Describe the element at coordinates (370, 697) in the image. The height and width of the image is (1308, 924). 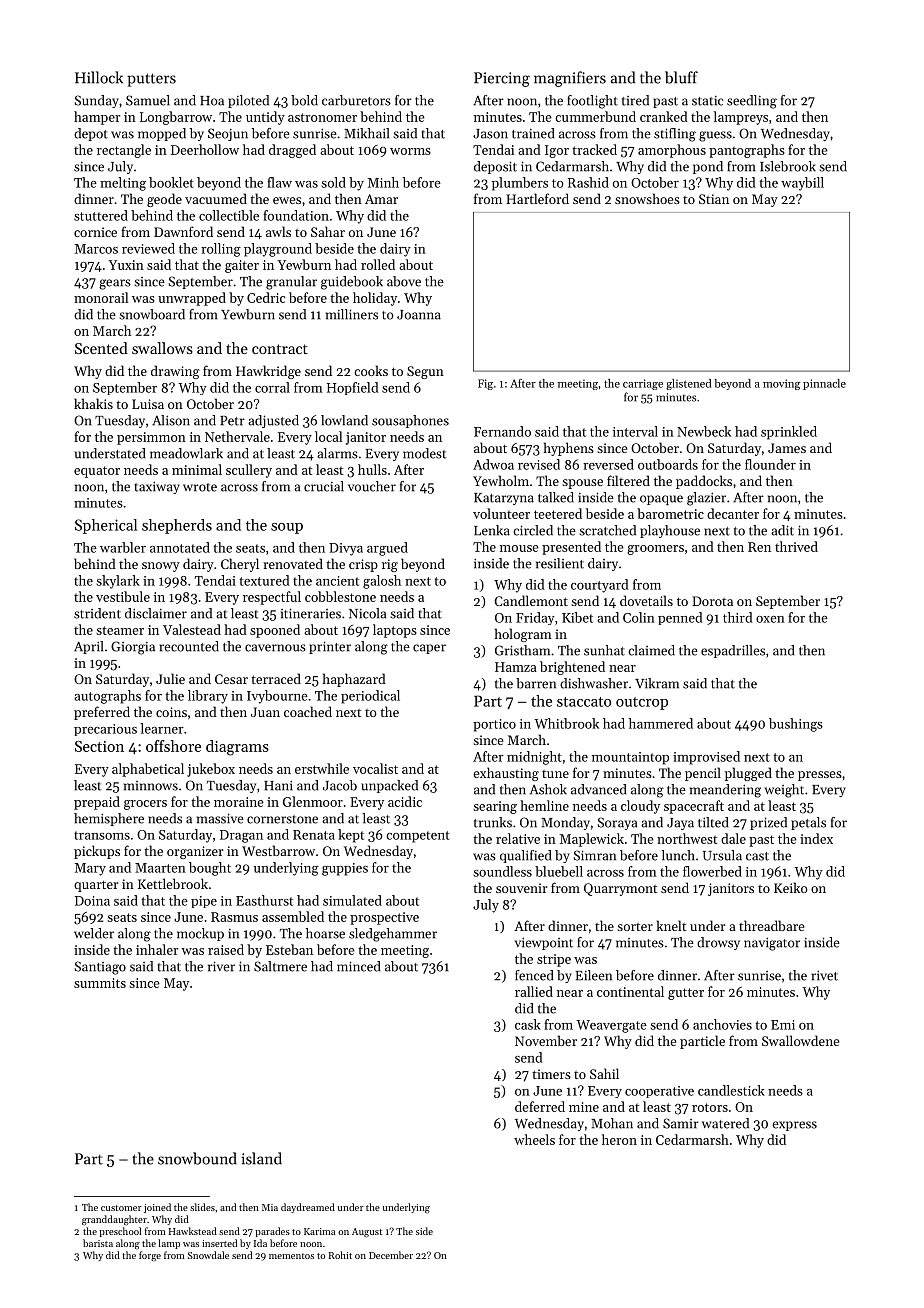
I see `periodical` at that location.
